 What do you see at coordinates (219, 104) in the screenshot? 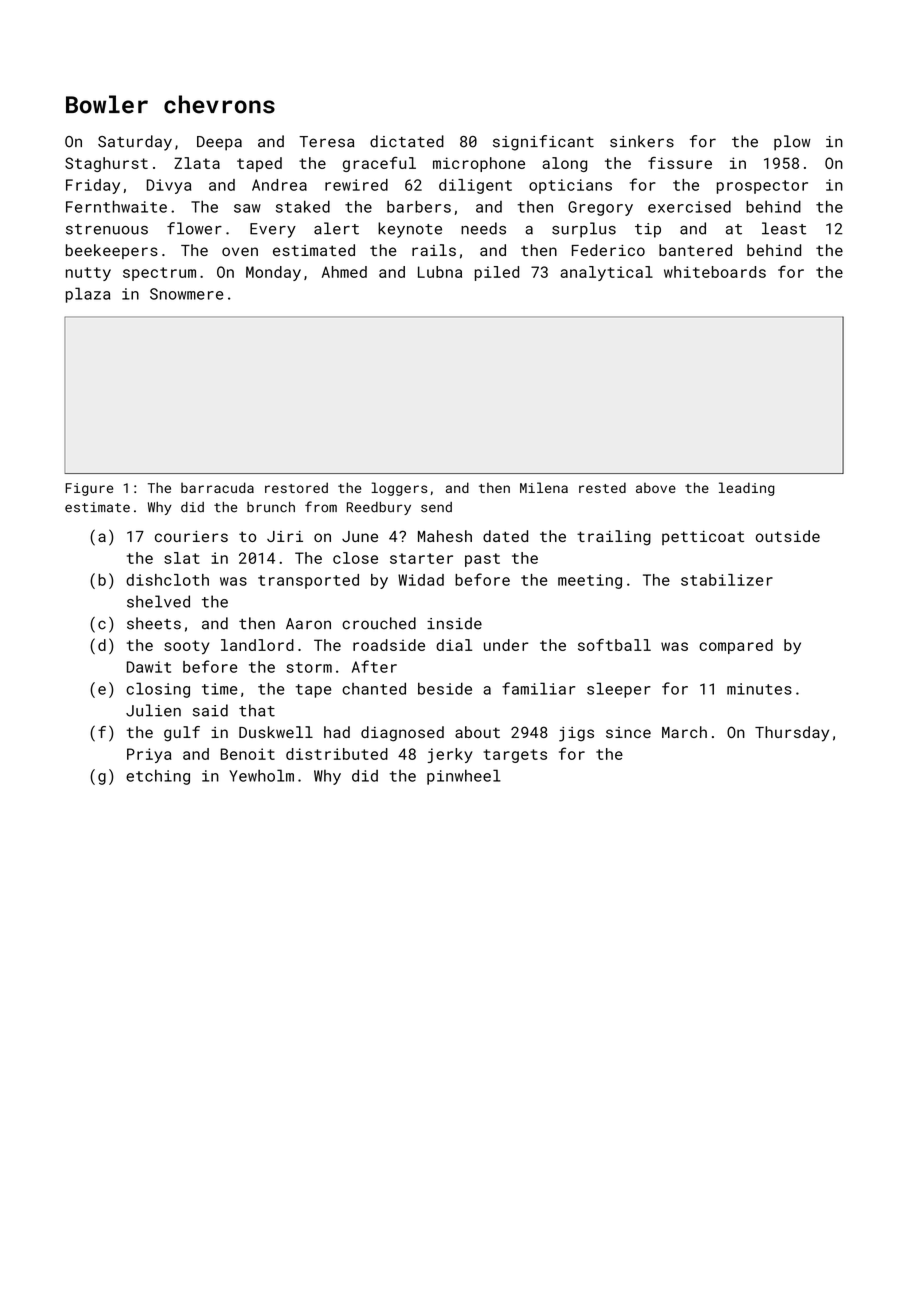
I see `chevrons` at bounding box center [219, 104].
